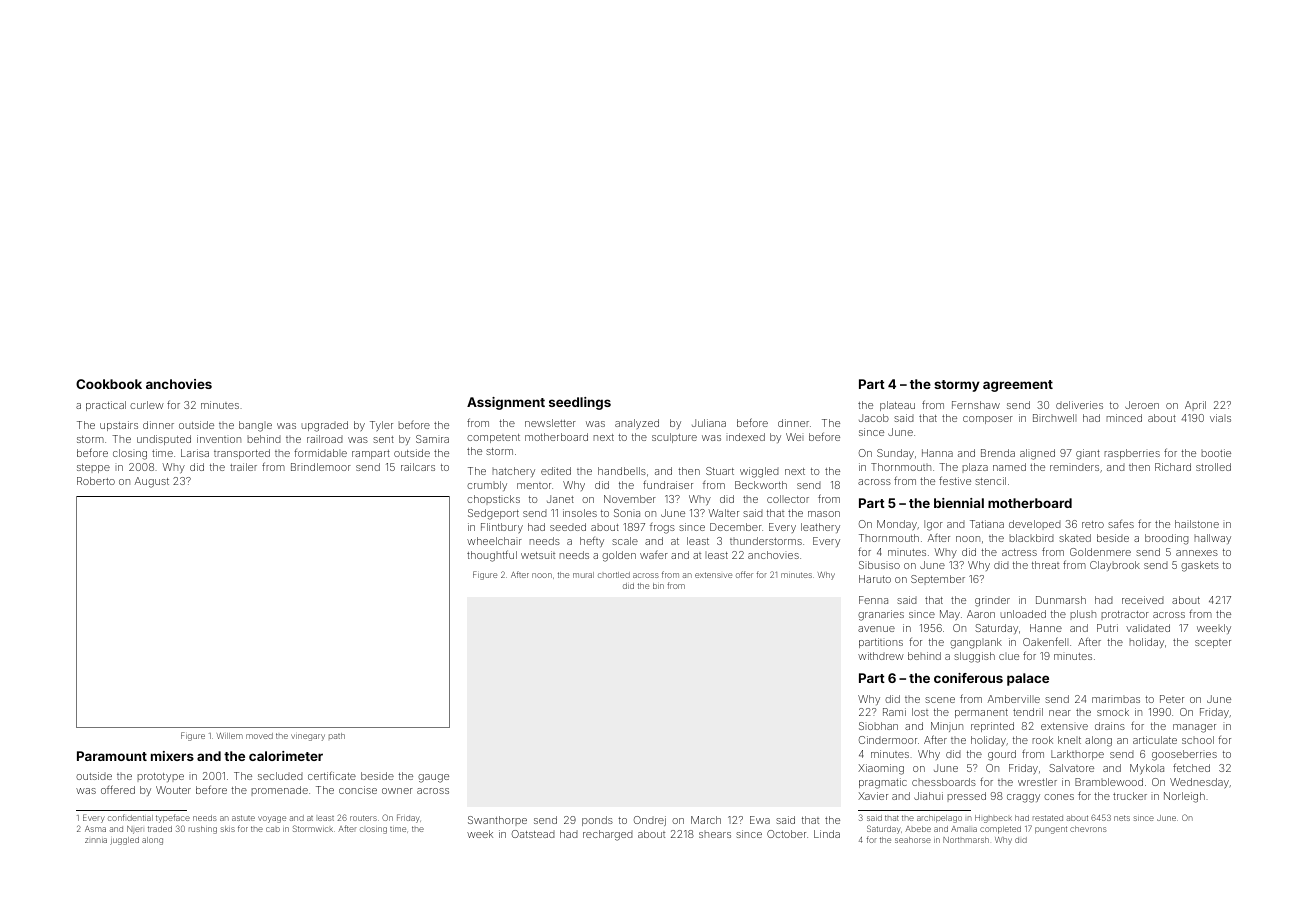 Image resolution: width=1308 pixels, height=924 pixels. I want to click on Cookbook, so click(109, 384).
